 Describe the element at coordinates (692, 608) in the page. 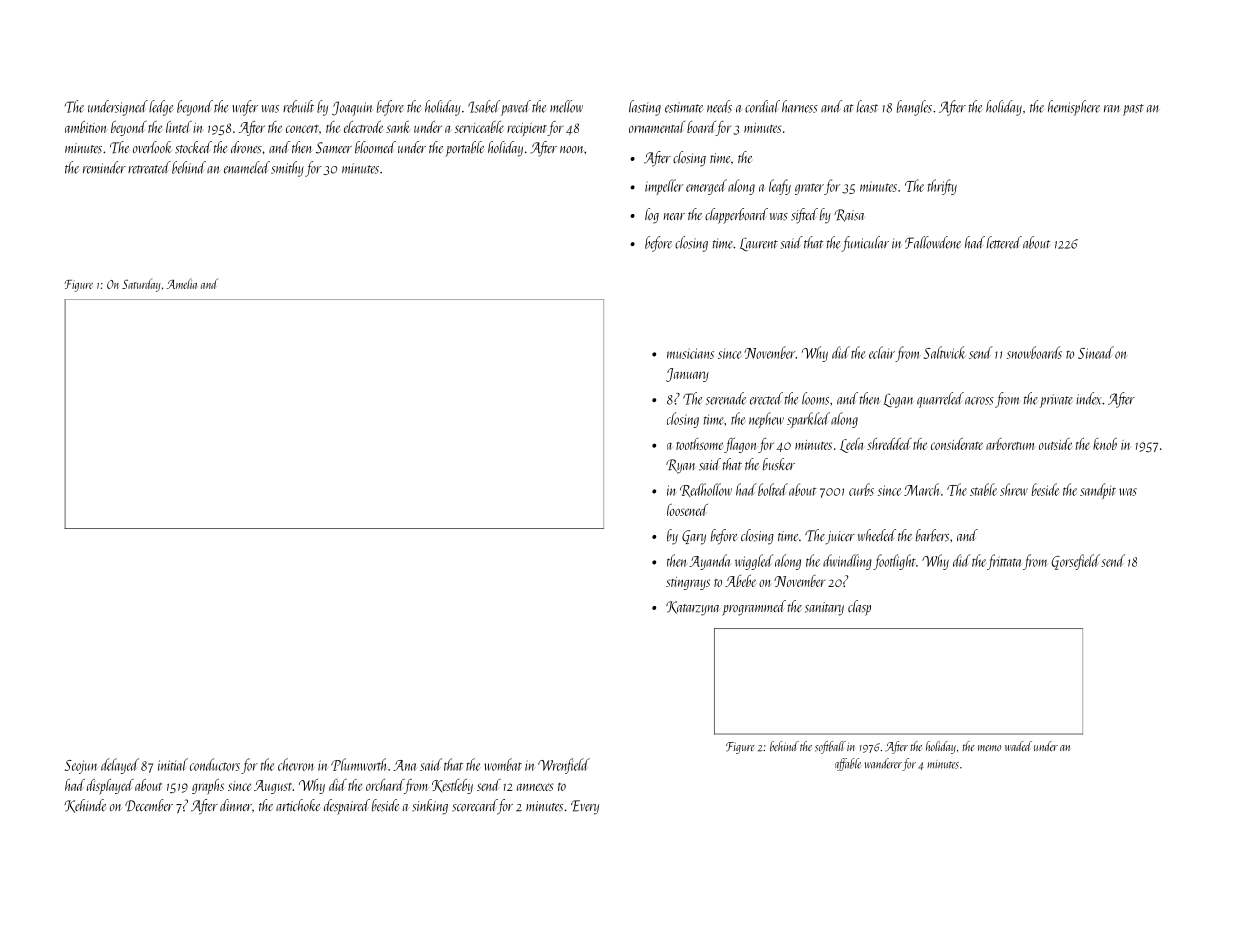

I see `Katarzyna` at that location.
